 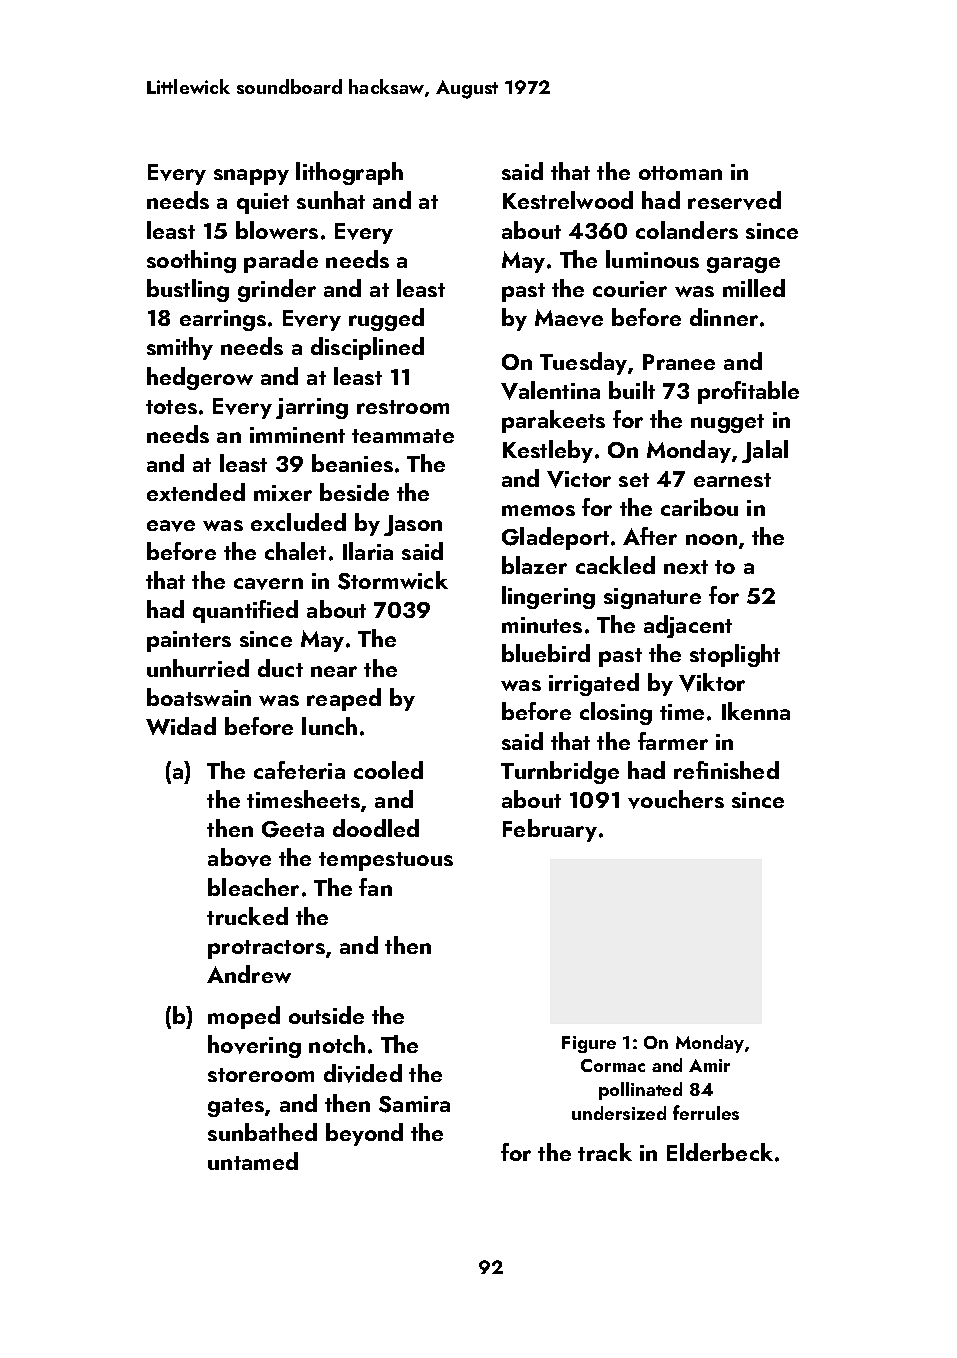 What do you see at coordinates (605, 1152) in the screenshot?
I see `track` at bounding box center [605, 1152].
